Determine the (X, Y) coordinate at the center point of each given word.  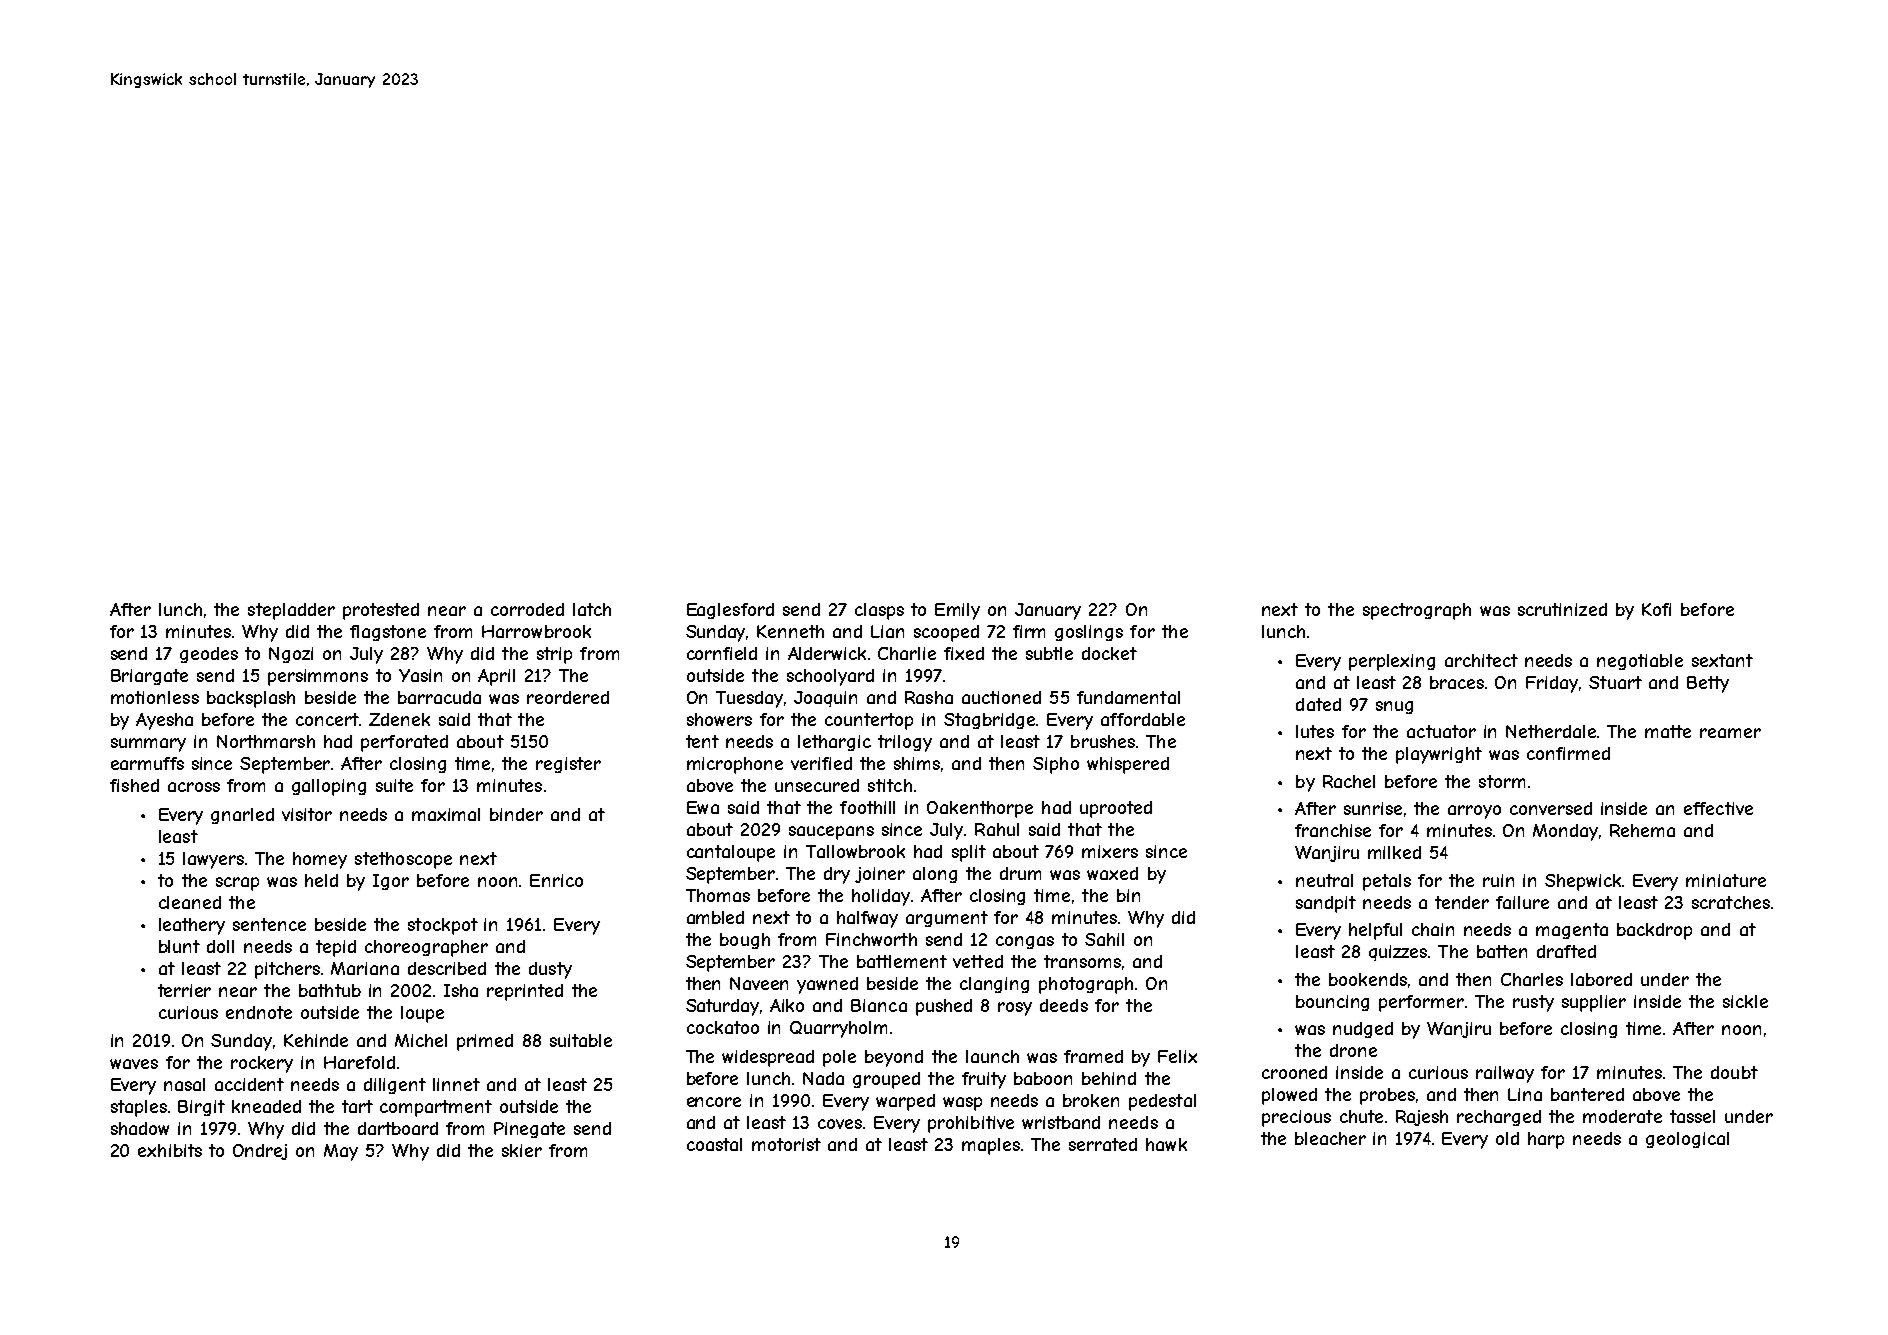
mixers (1110, 851)
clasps (879, 611)
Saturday (722, 1007)
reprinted (525, 992)
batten (1502, 951)
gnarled (242, 816)
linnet (456, 1084)
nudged (1363, 1030)
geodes (209, 655)
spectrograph (1417, 611)
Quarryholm (838, 1029)
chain (1433, 929)
